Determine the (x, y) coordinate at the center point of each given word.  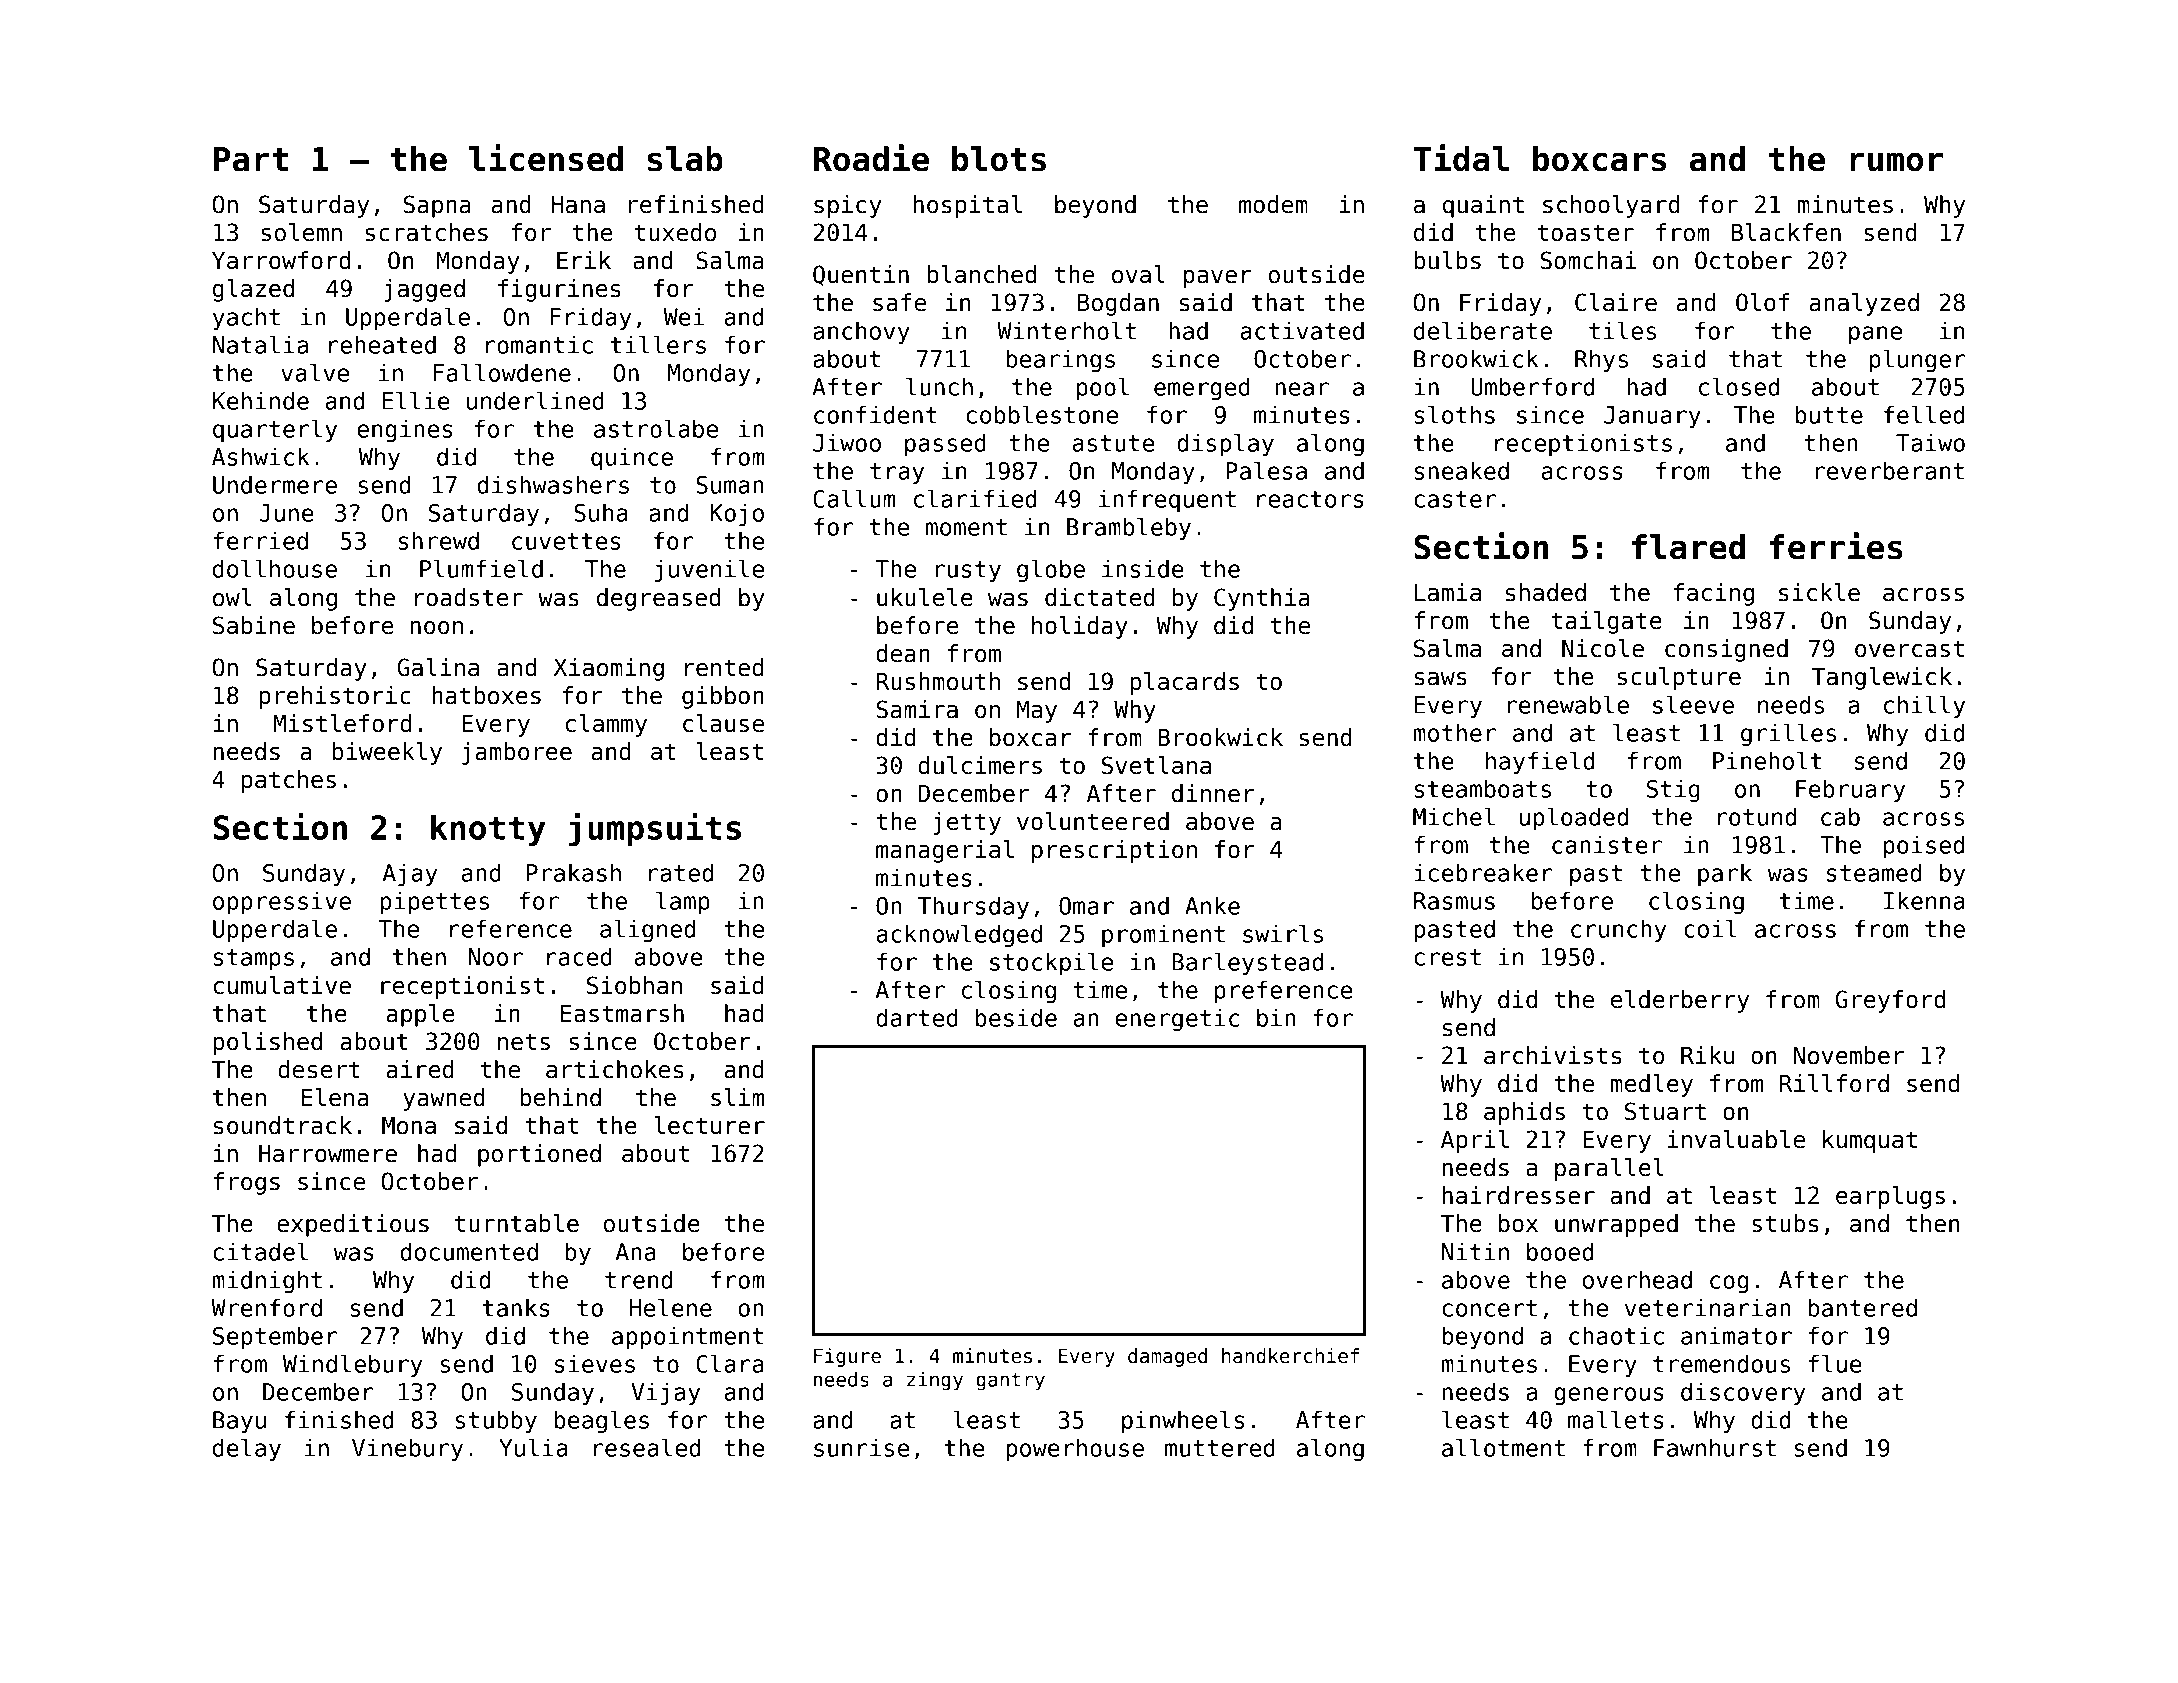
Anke (1212, 905)
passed (945, 445)
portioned (539, 1155)
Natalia (260, 344)
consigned (1726, 650)
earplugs (1890, 1197)
